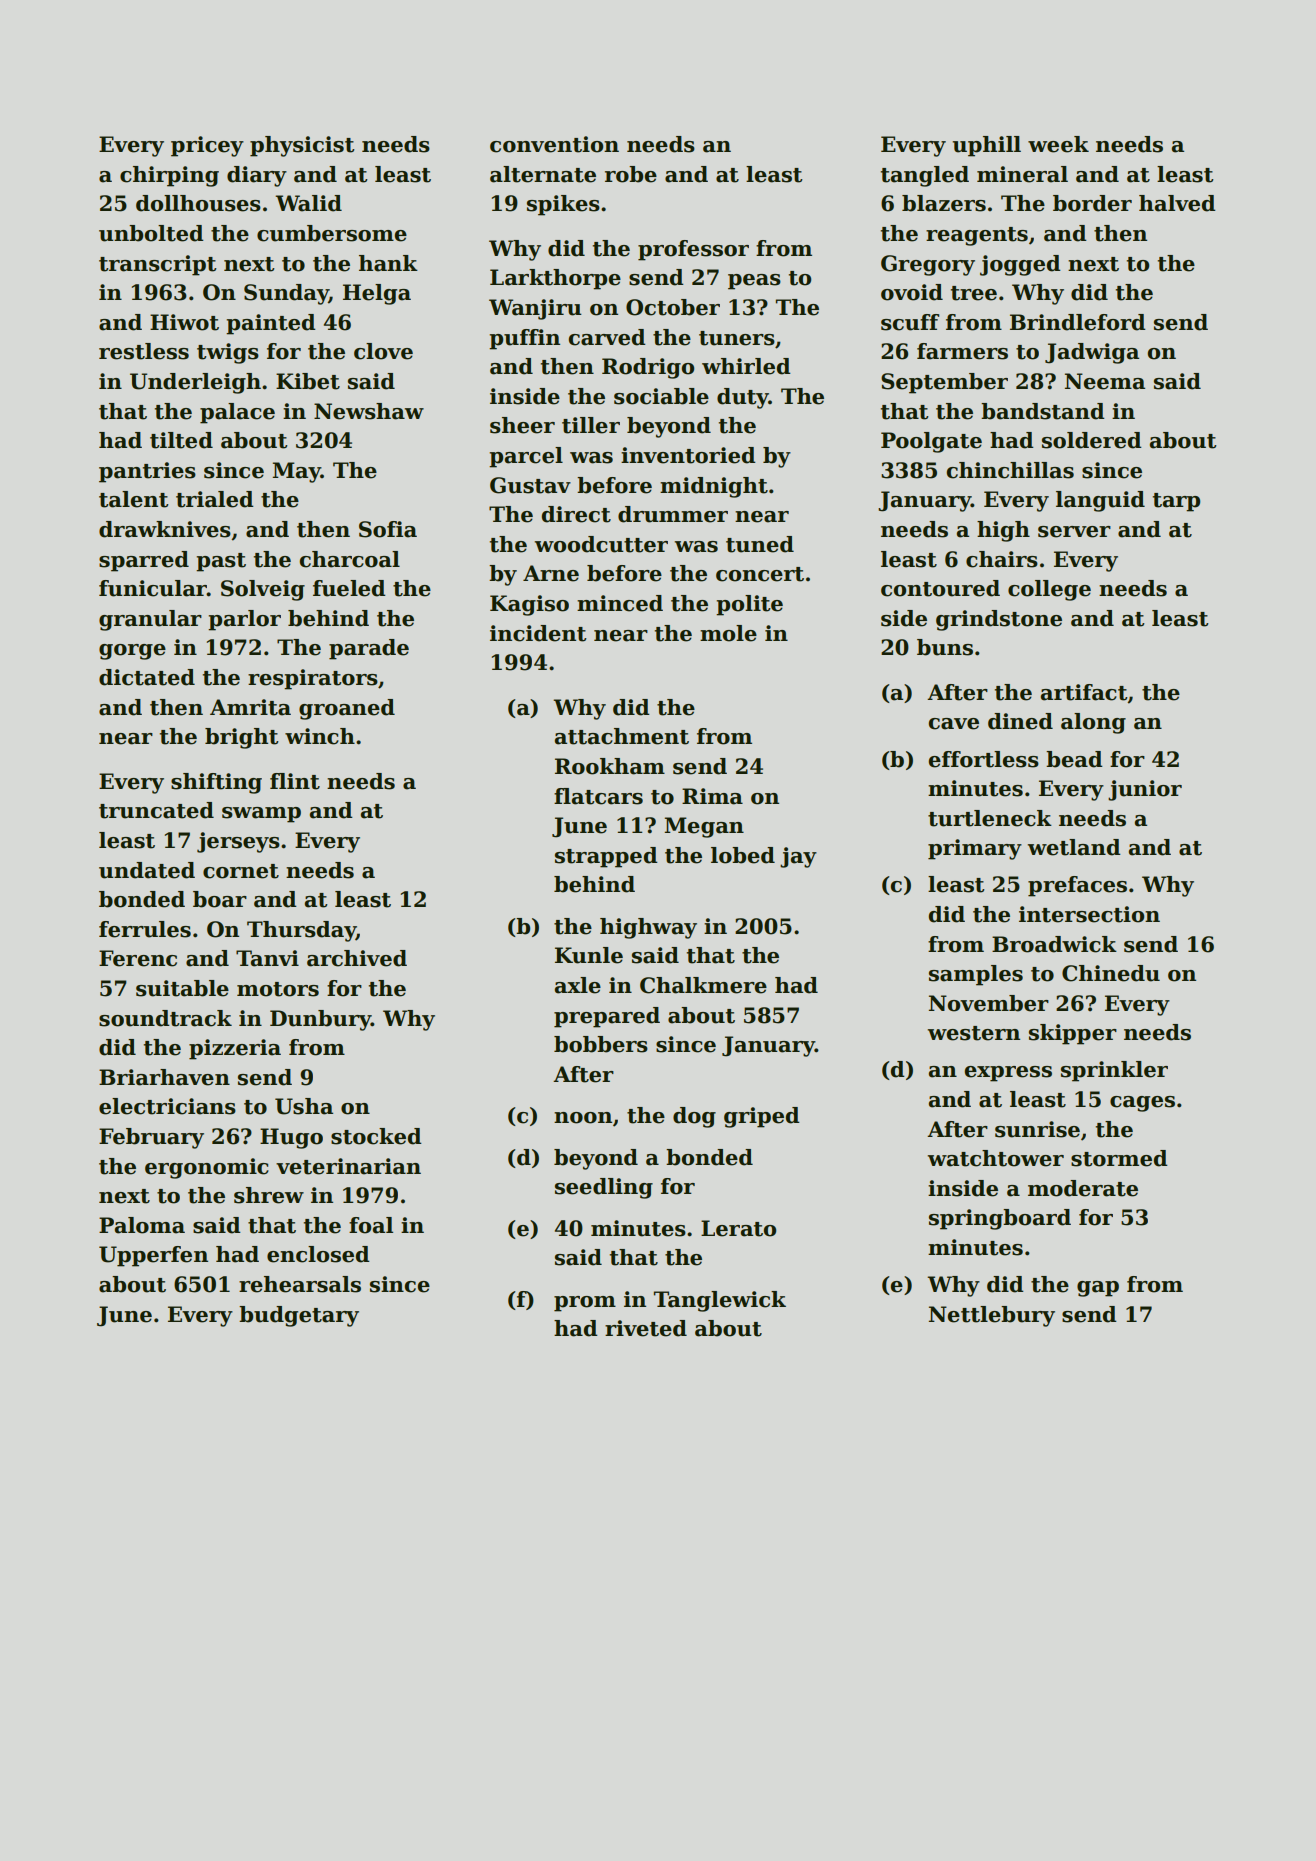 The image size is (1316, 1861). What do you see at coordinates (1058, 144) in the screenshot?
I see `week` at bounding box center [1058, 144].
